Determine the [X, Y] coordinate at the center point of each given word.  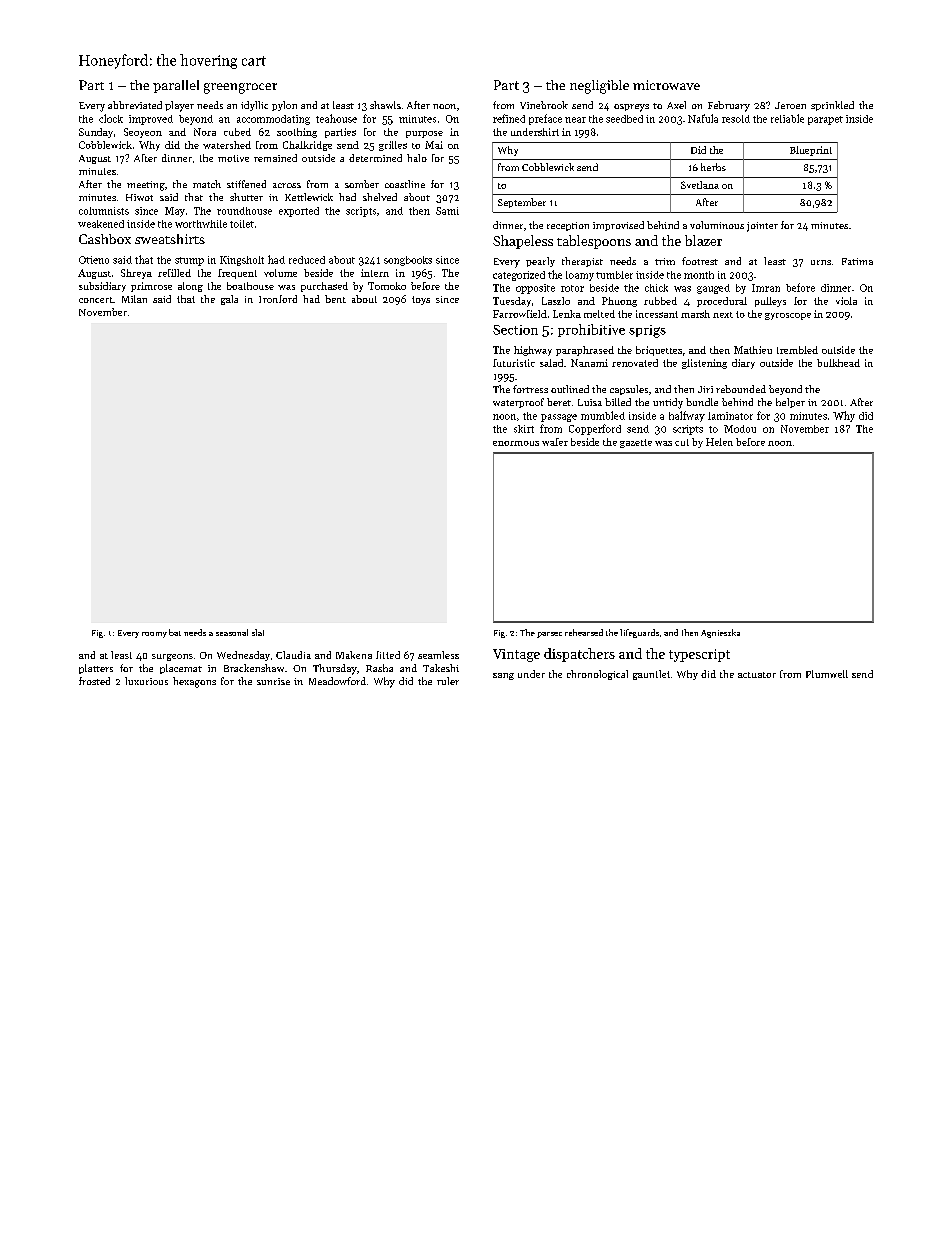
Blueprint [811, 151]
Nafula [703, 118]
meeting [146, 186]
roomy [154, 635]
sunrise [273, 681]
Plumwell [827, 674]
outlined [570, 389]
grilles [393, 146]
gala [229, 300]
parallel [176, 86]
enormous [516, 443]
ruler [448, 681]
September [522, 203]
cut [682, 442]
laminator [730, 416]
